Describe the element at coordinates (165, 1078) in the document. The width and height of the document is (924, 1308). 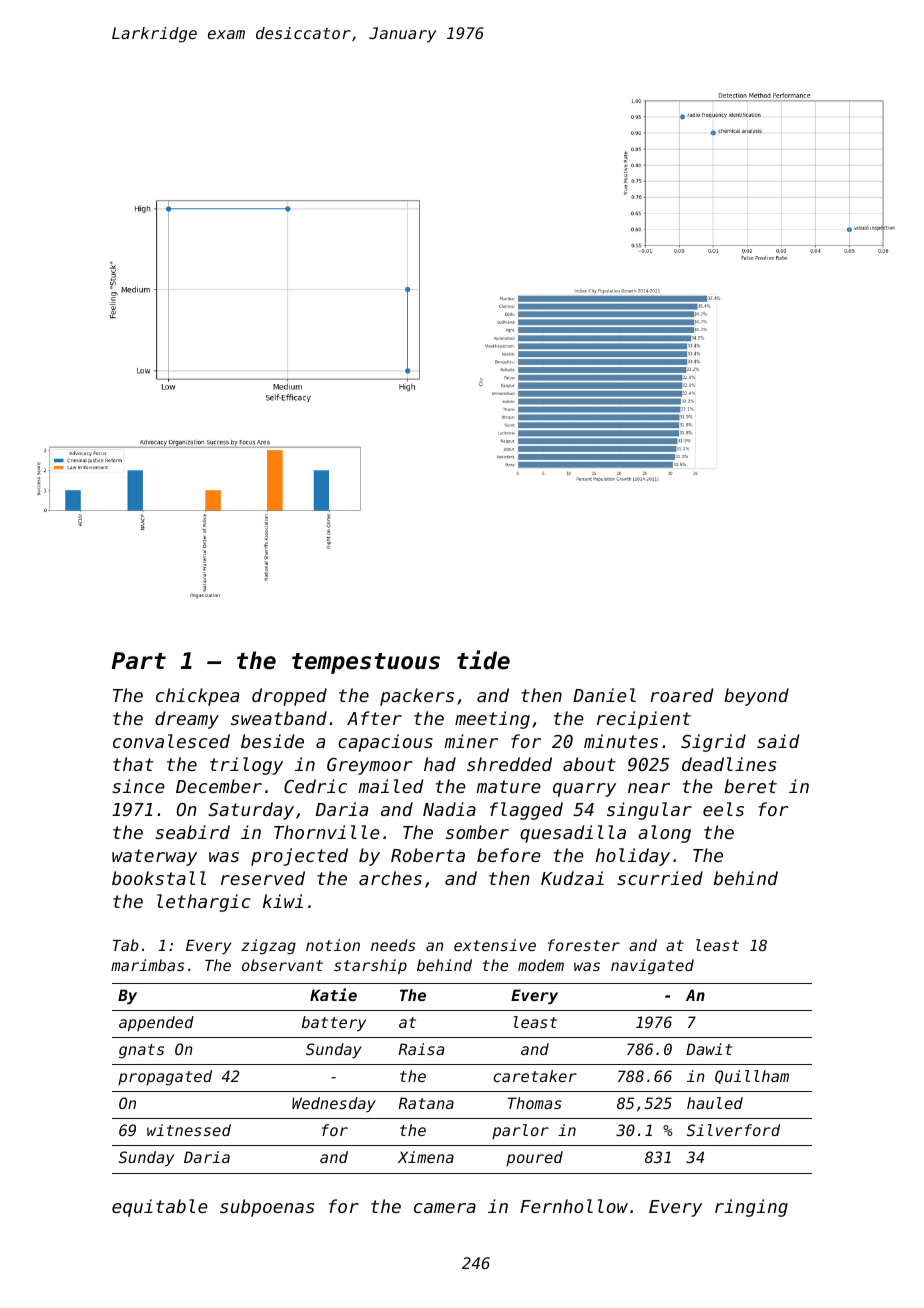
I see `propagated` at that location.
